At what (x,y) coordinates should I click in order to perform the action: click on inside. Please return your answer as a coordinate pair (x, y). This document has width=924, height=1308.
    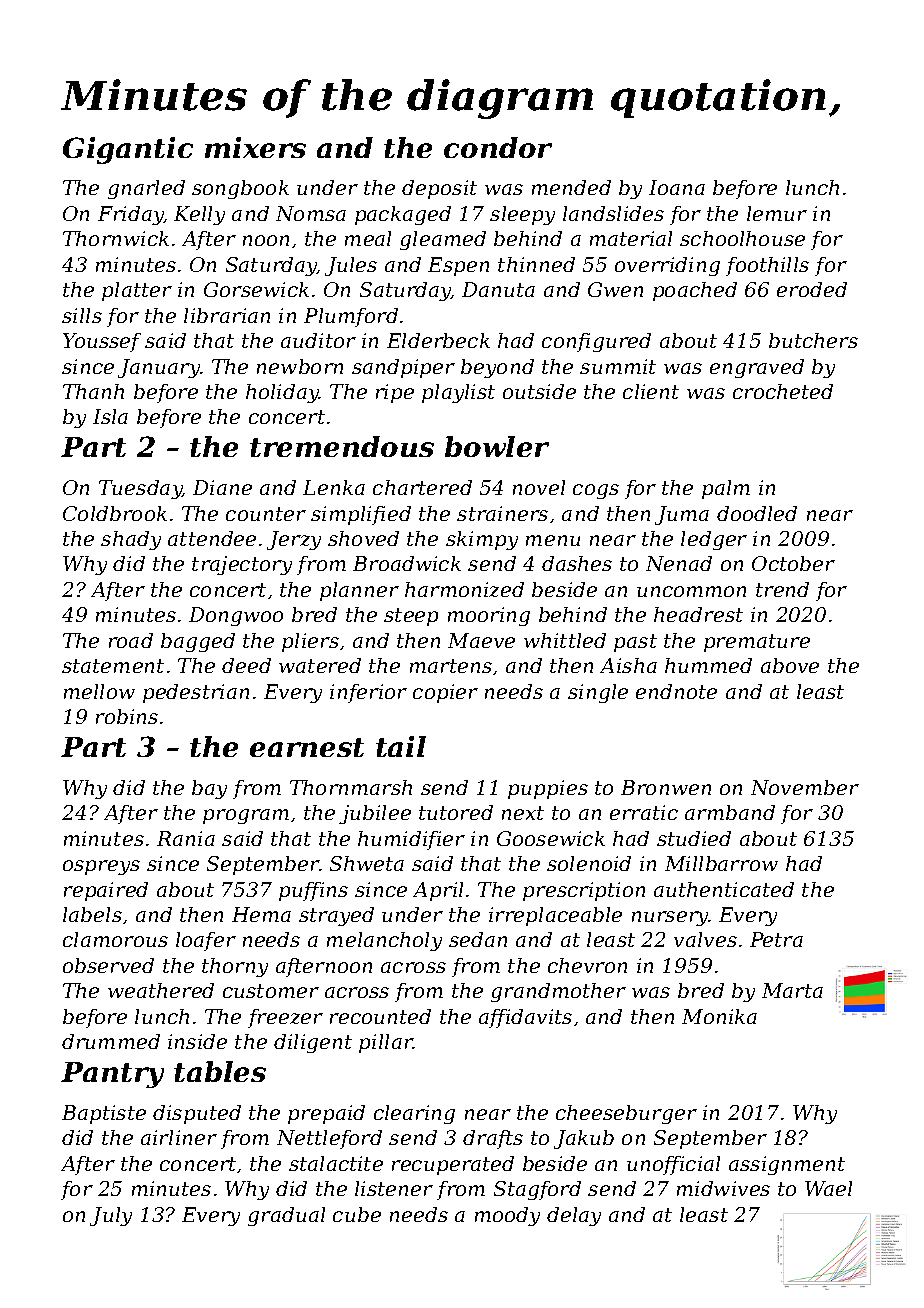
    Looking at the image, I should click on (197, 1041).
